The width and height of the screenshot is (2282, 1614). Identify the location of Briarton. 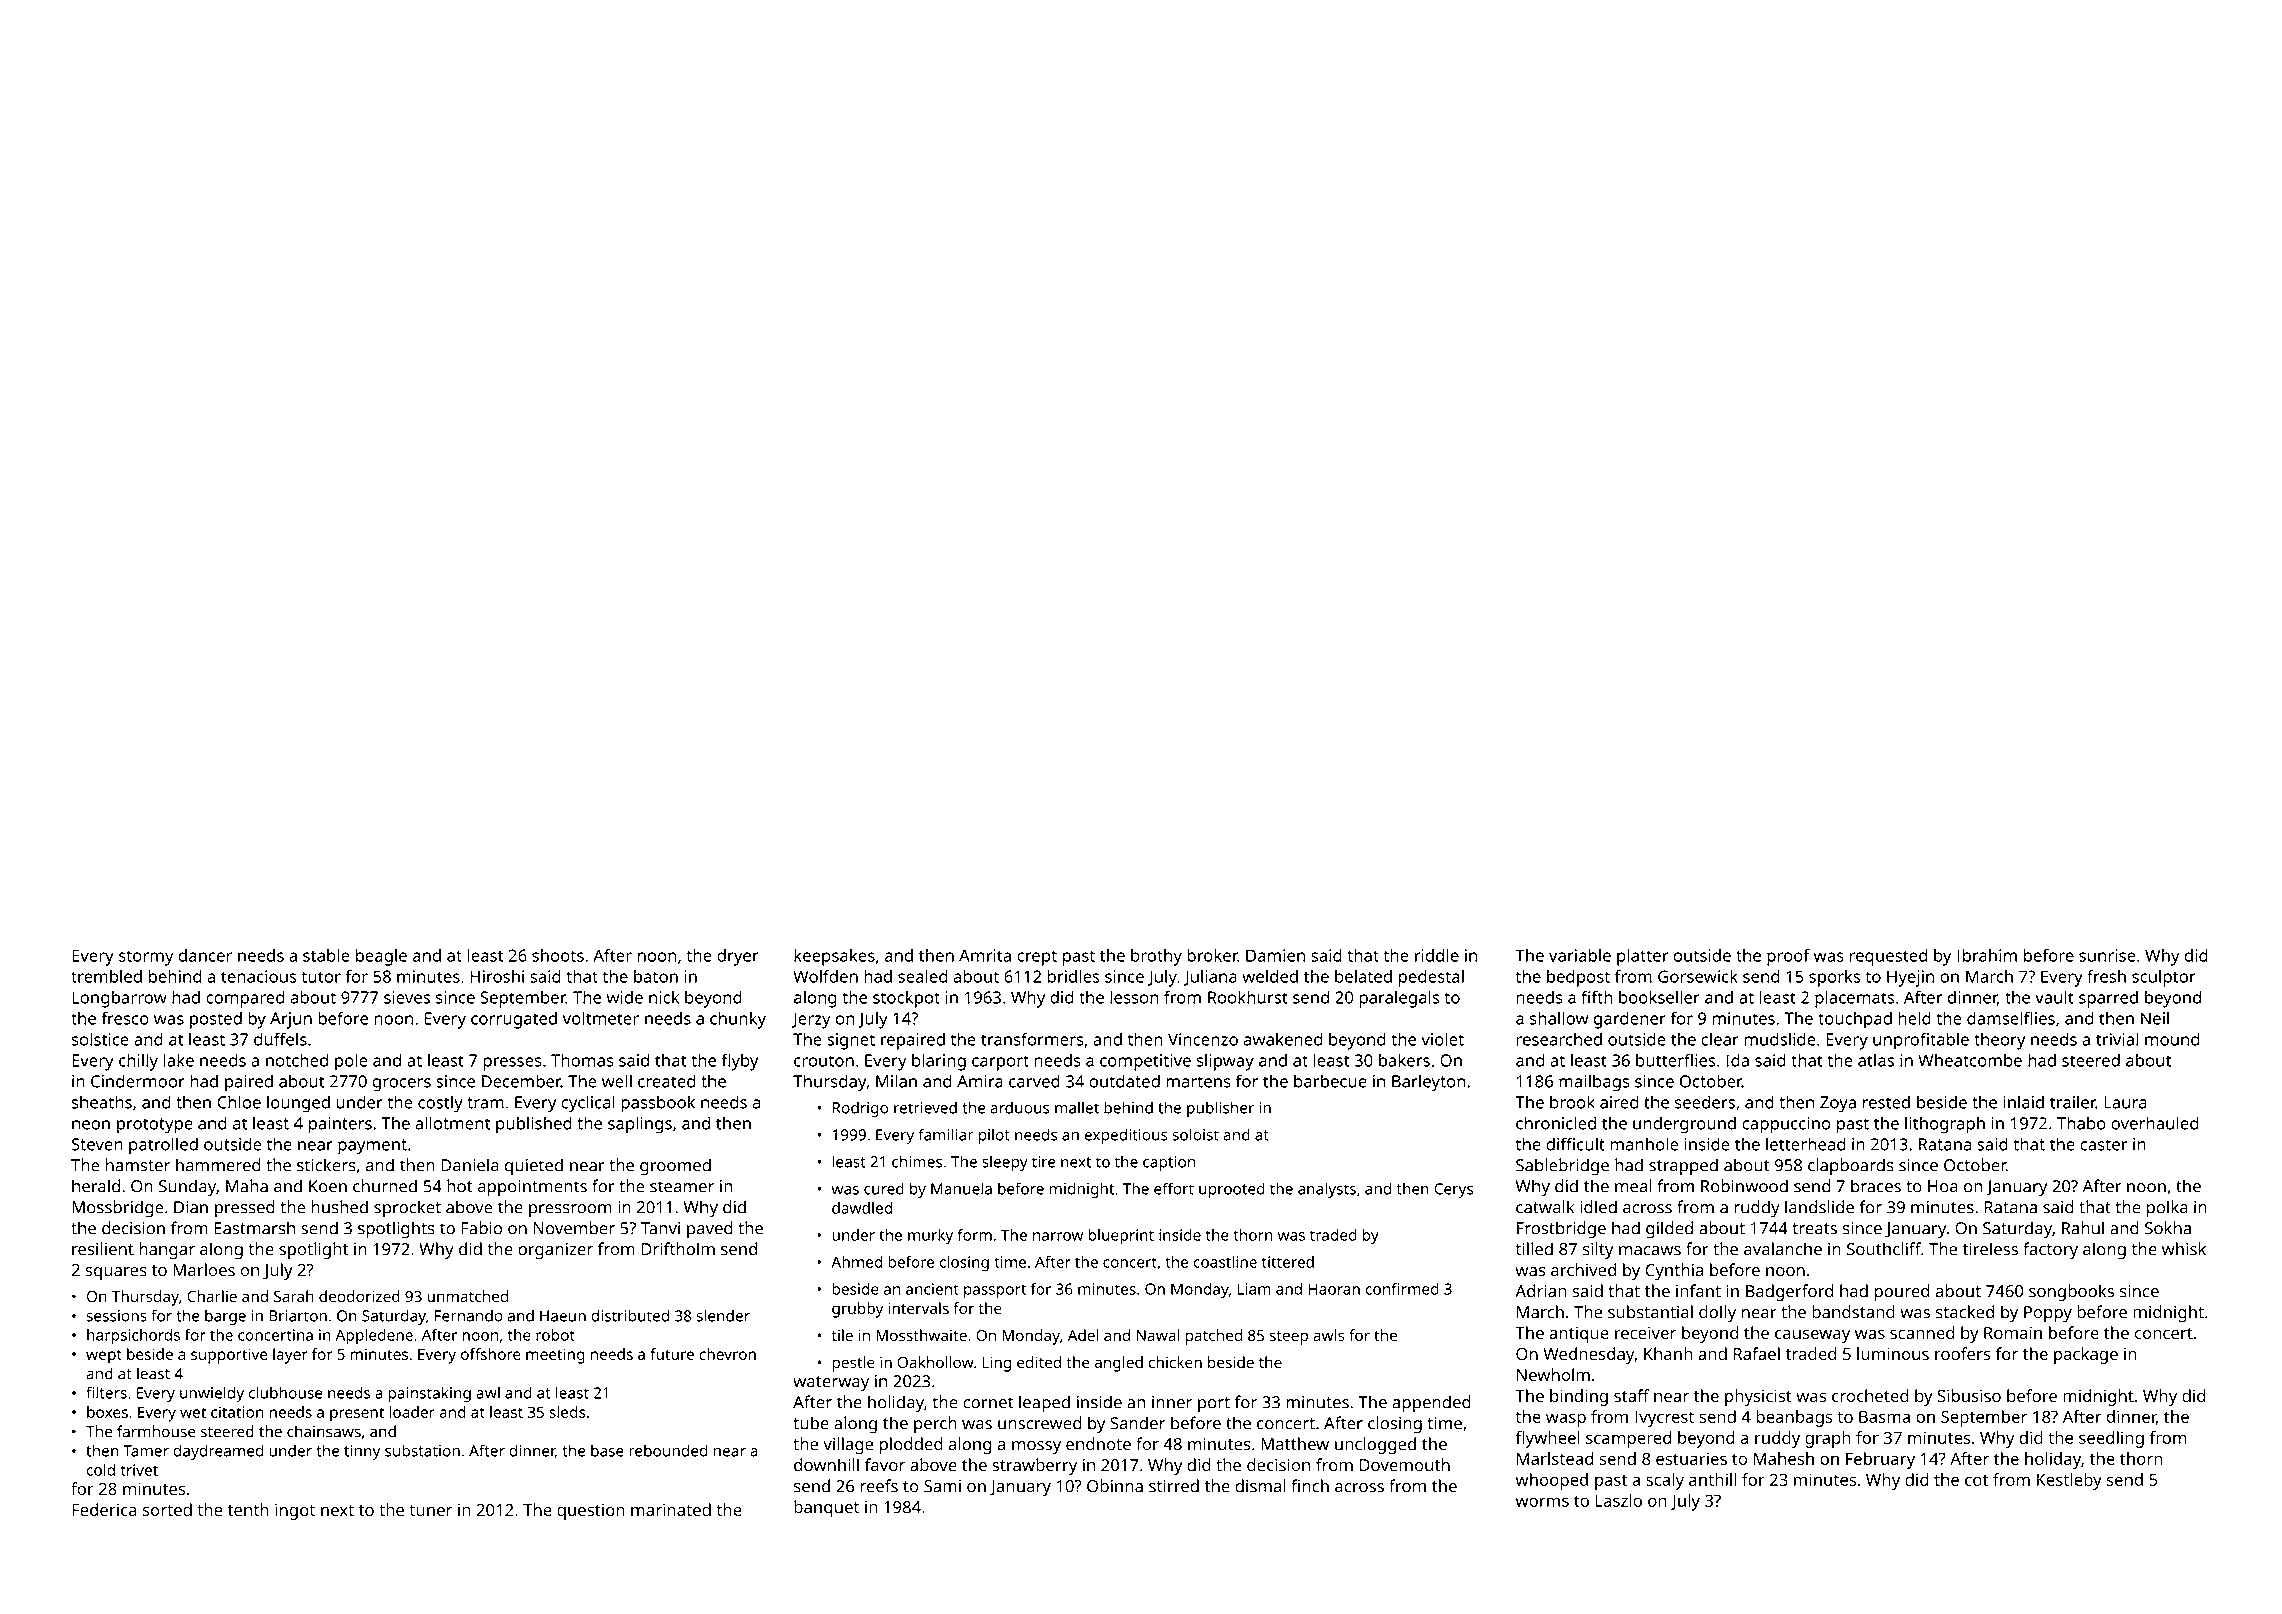
(298, 1316).
